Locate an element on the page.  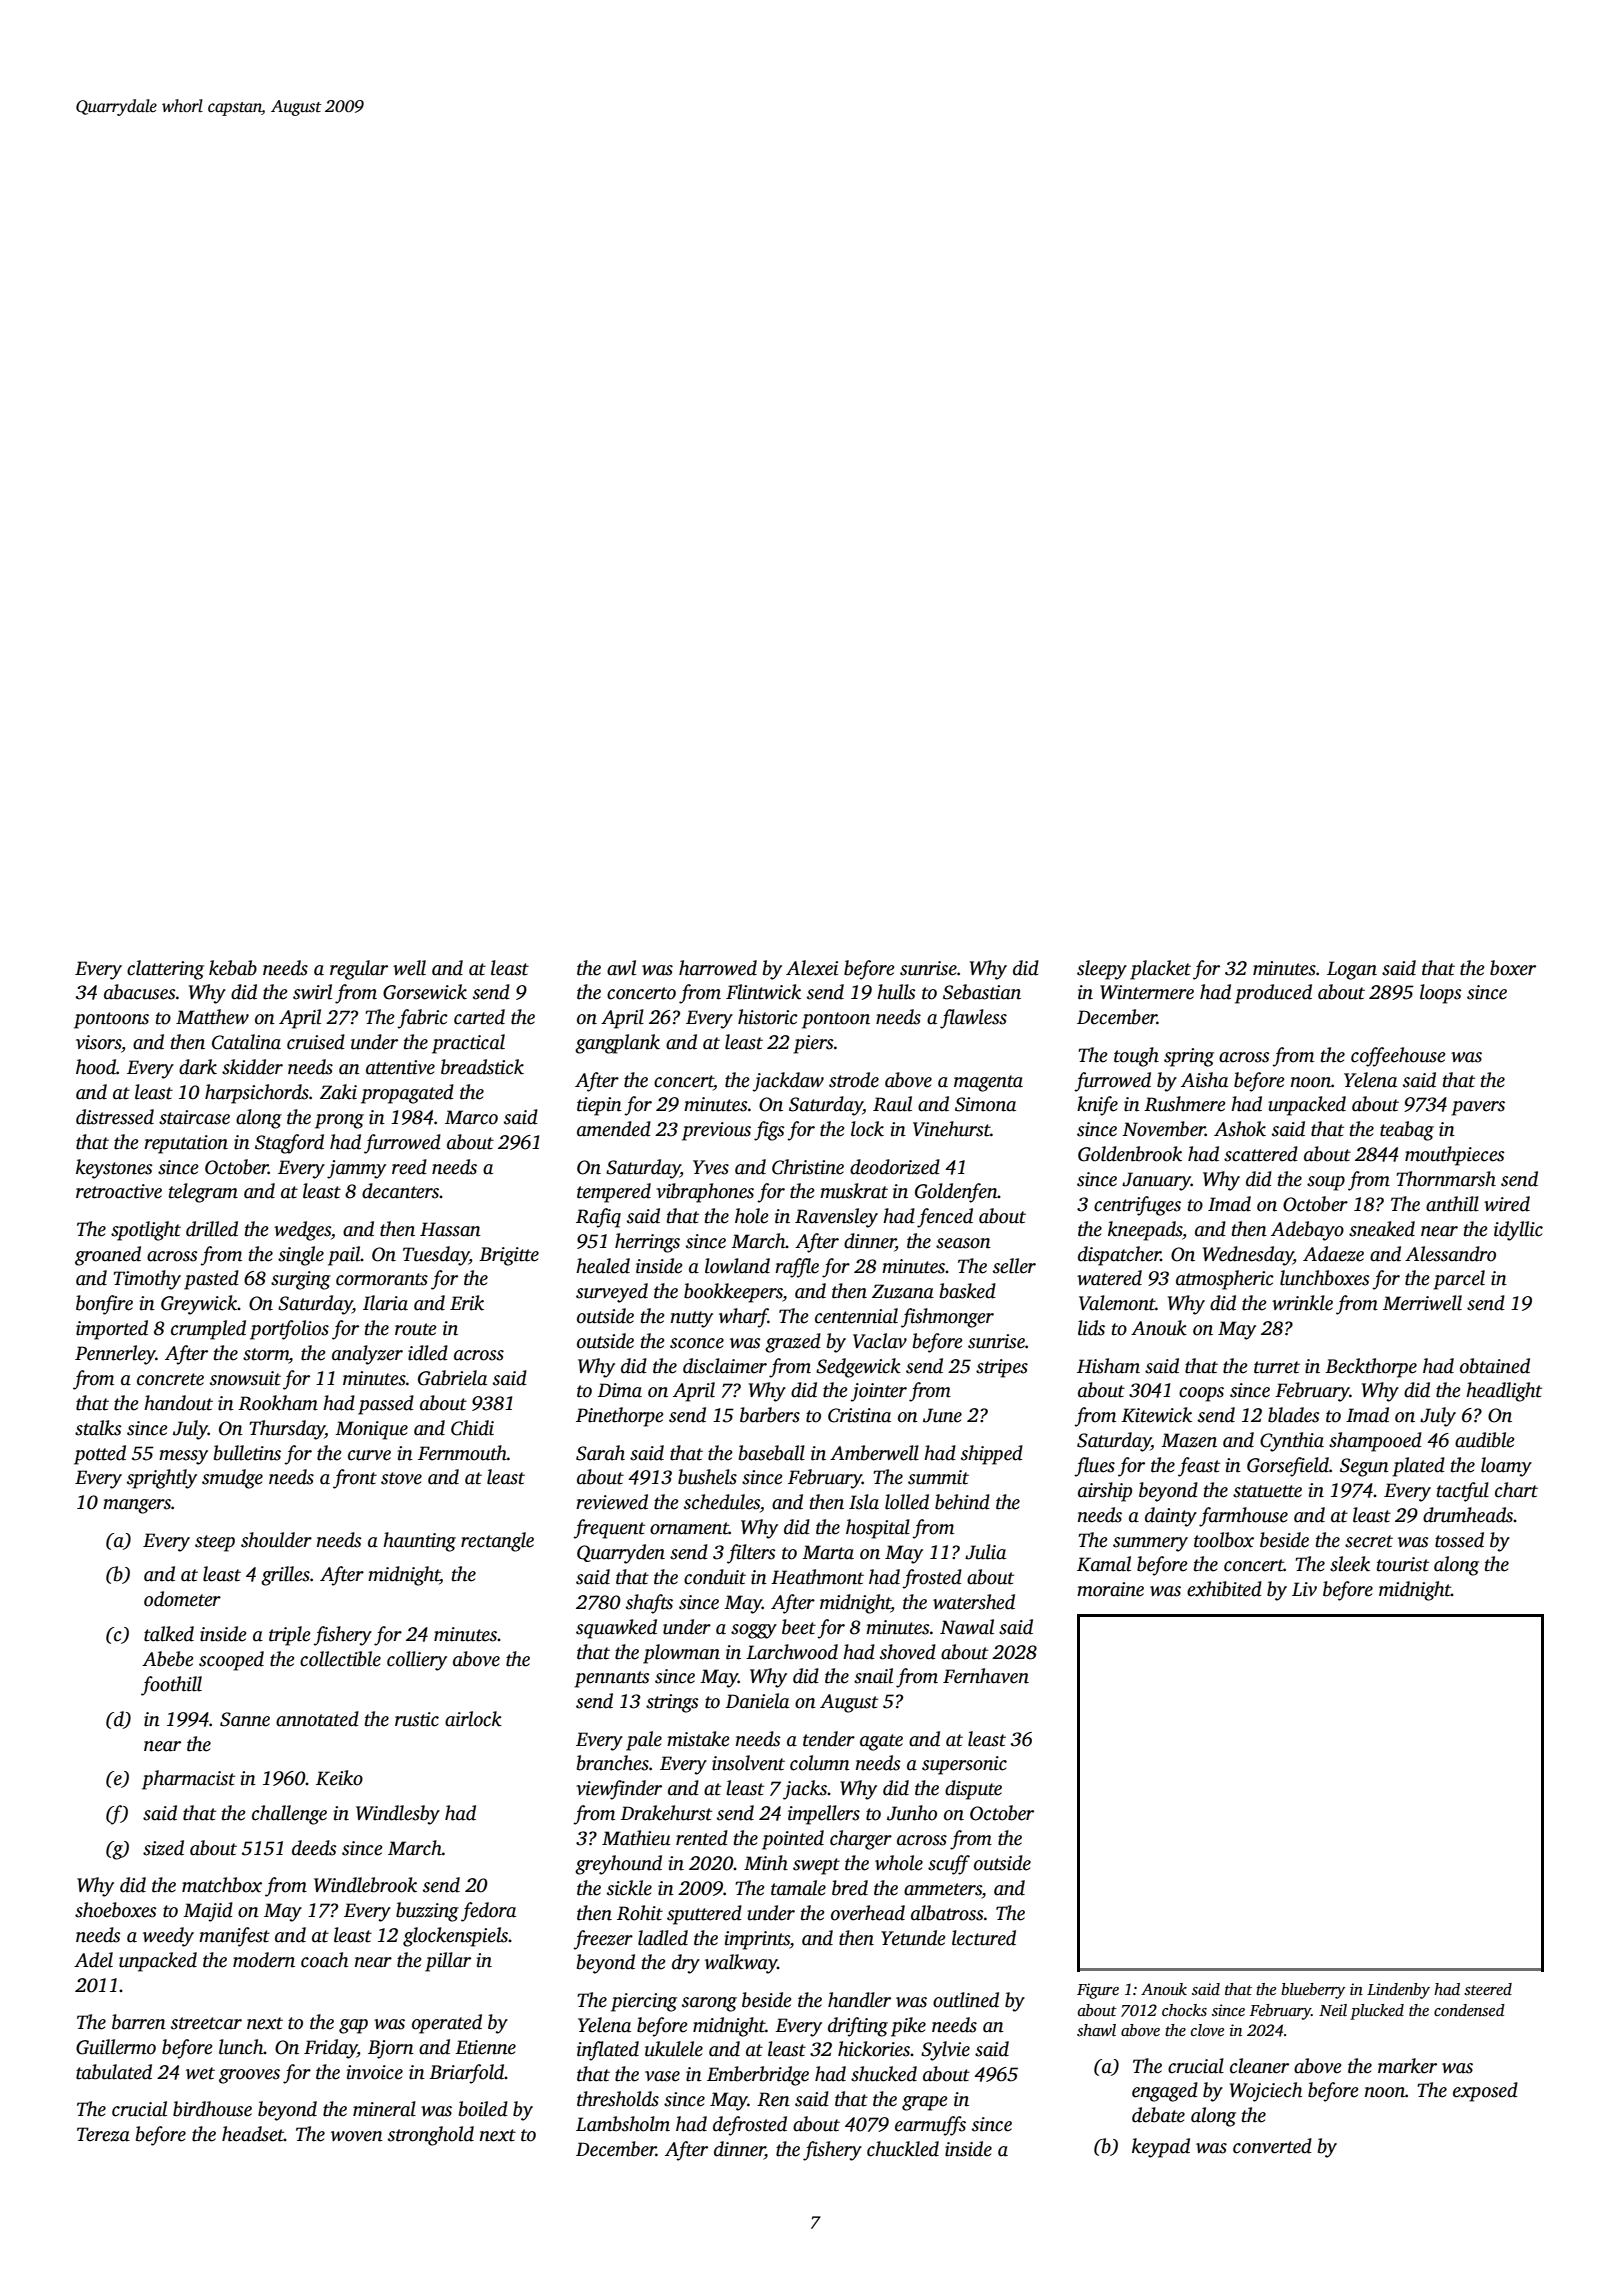
supersonic is located at coordinates (964, 1765).
